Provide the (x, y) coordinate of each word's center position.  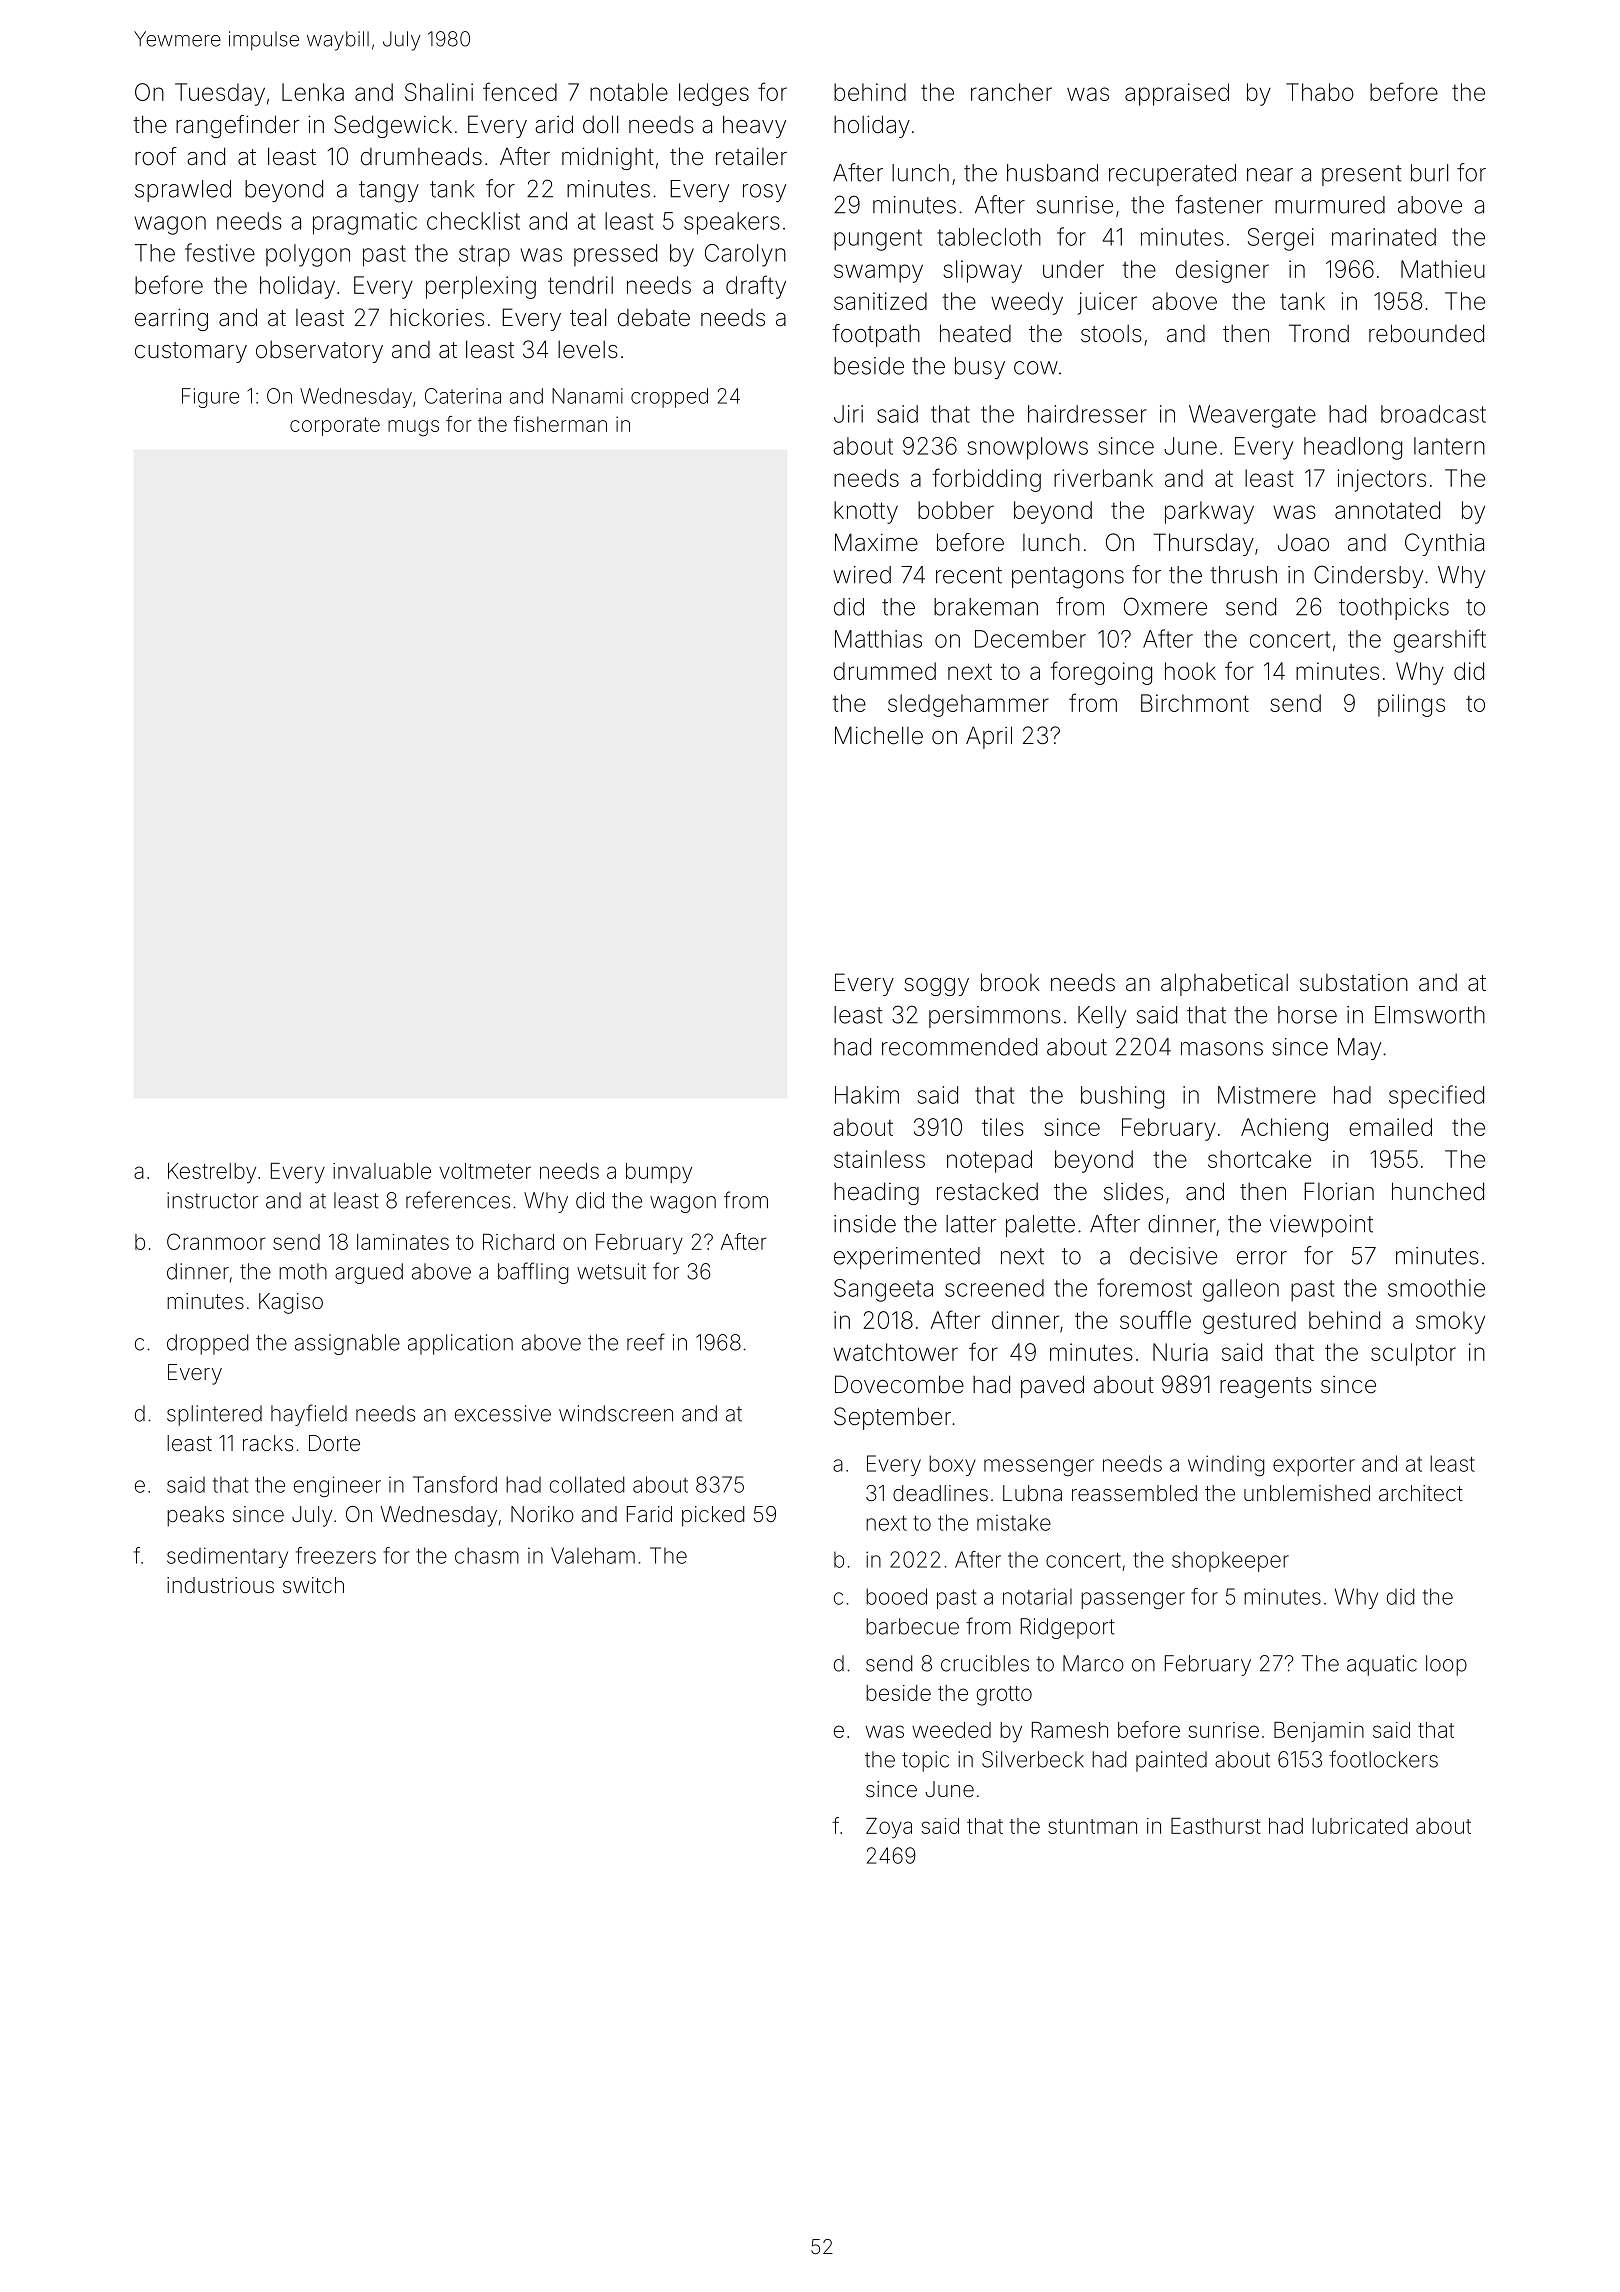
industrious (220, 1585)
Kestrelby (212, 1173)
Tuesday (220, 94)
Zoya (889, 1828)
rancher (1011, 92)
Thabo (1320, 92)
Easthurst (1216, 1826)
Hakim (867, 1095)
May (1359, 1049)
